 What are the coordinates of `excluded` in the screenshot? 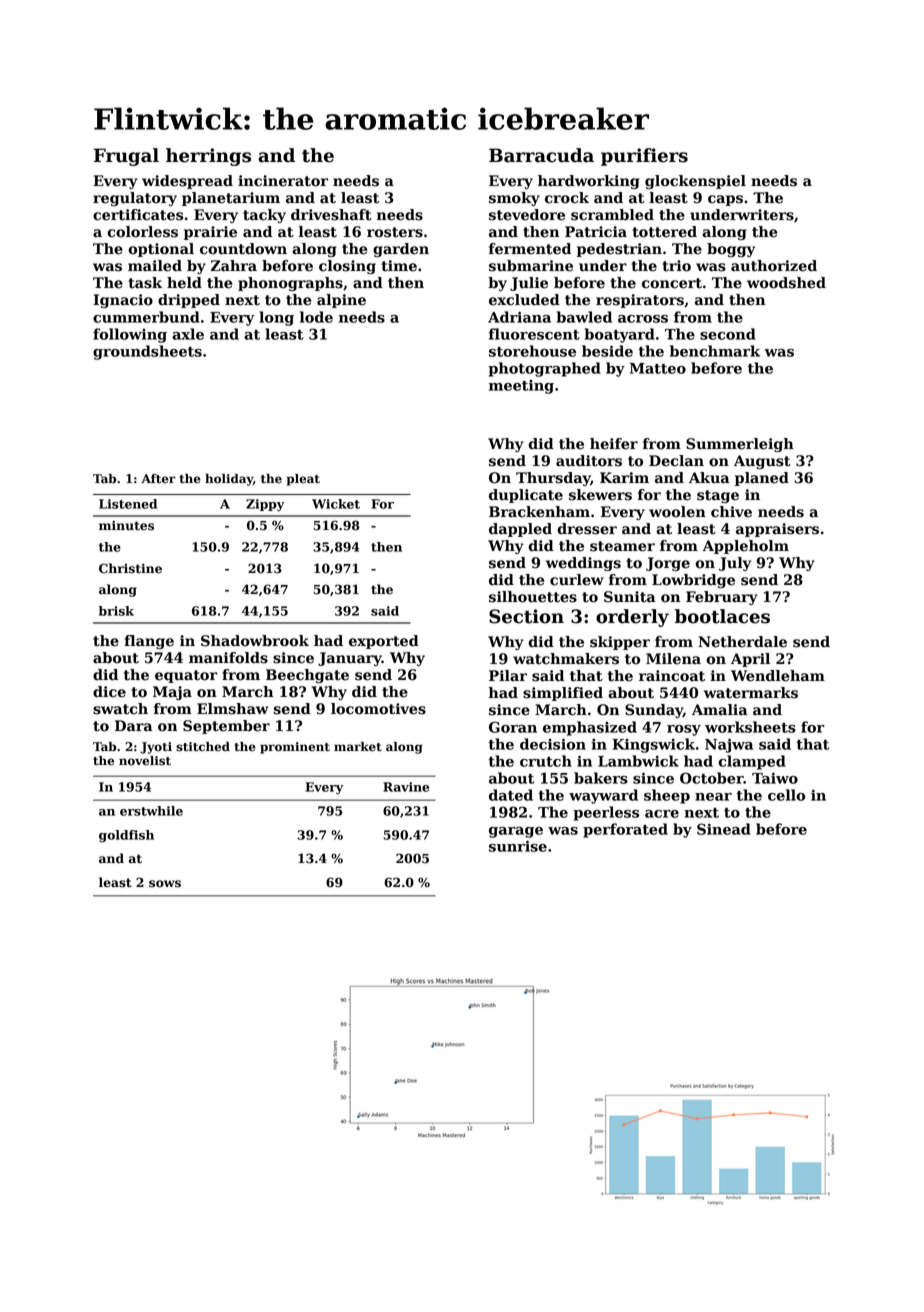 It's located at (524, 300).
